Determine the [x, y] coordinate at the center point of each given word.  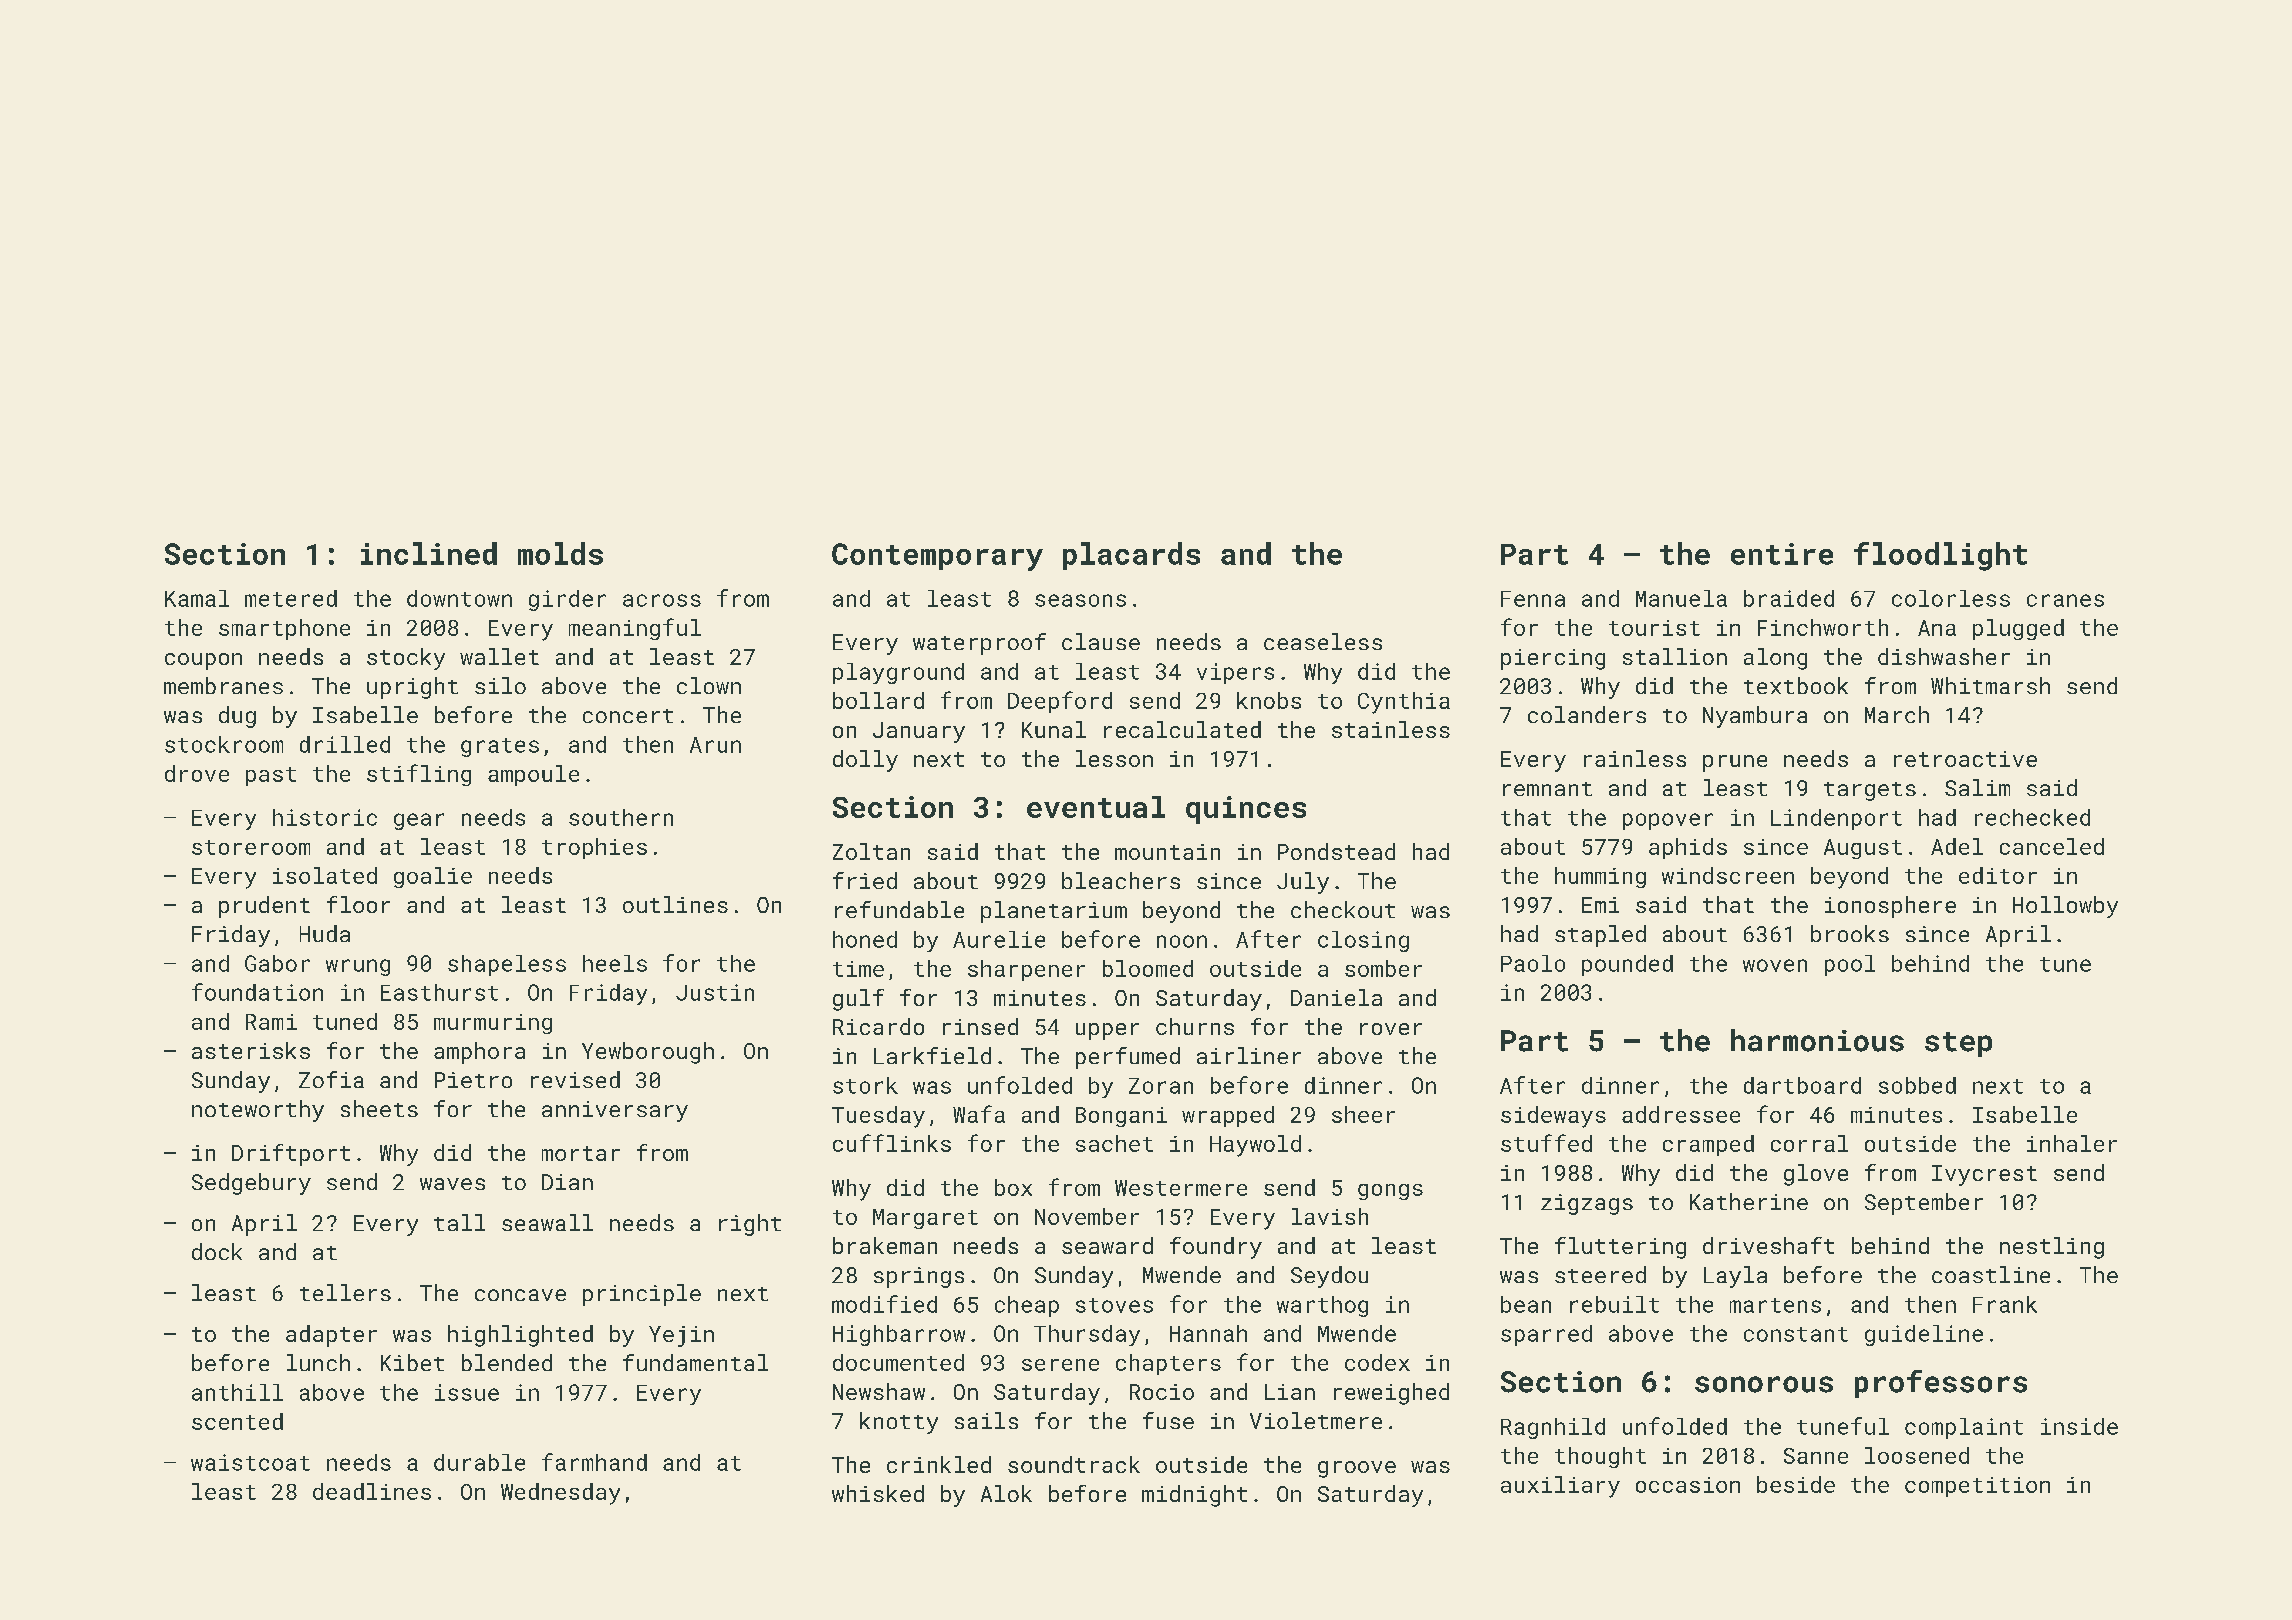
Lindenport [1836, 819]
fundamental [695, 1362]
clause [1101, 641]
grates [500, 747]
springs [919, 1277]
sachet [1114, 1143]
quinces [1246, 810]
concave [520, 1295]
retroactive [1965, 759]
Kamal [197, 598]
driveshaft [1768, 1245]
